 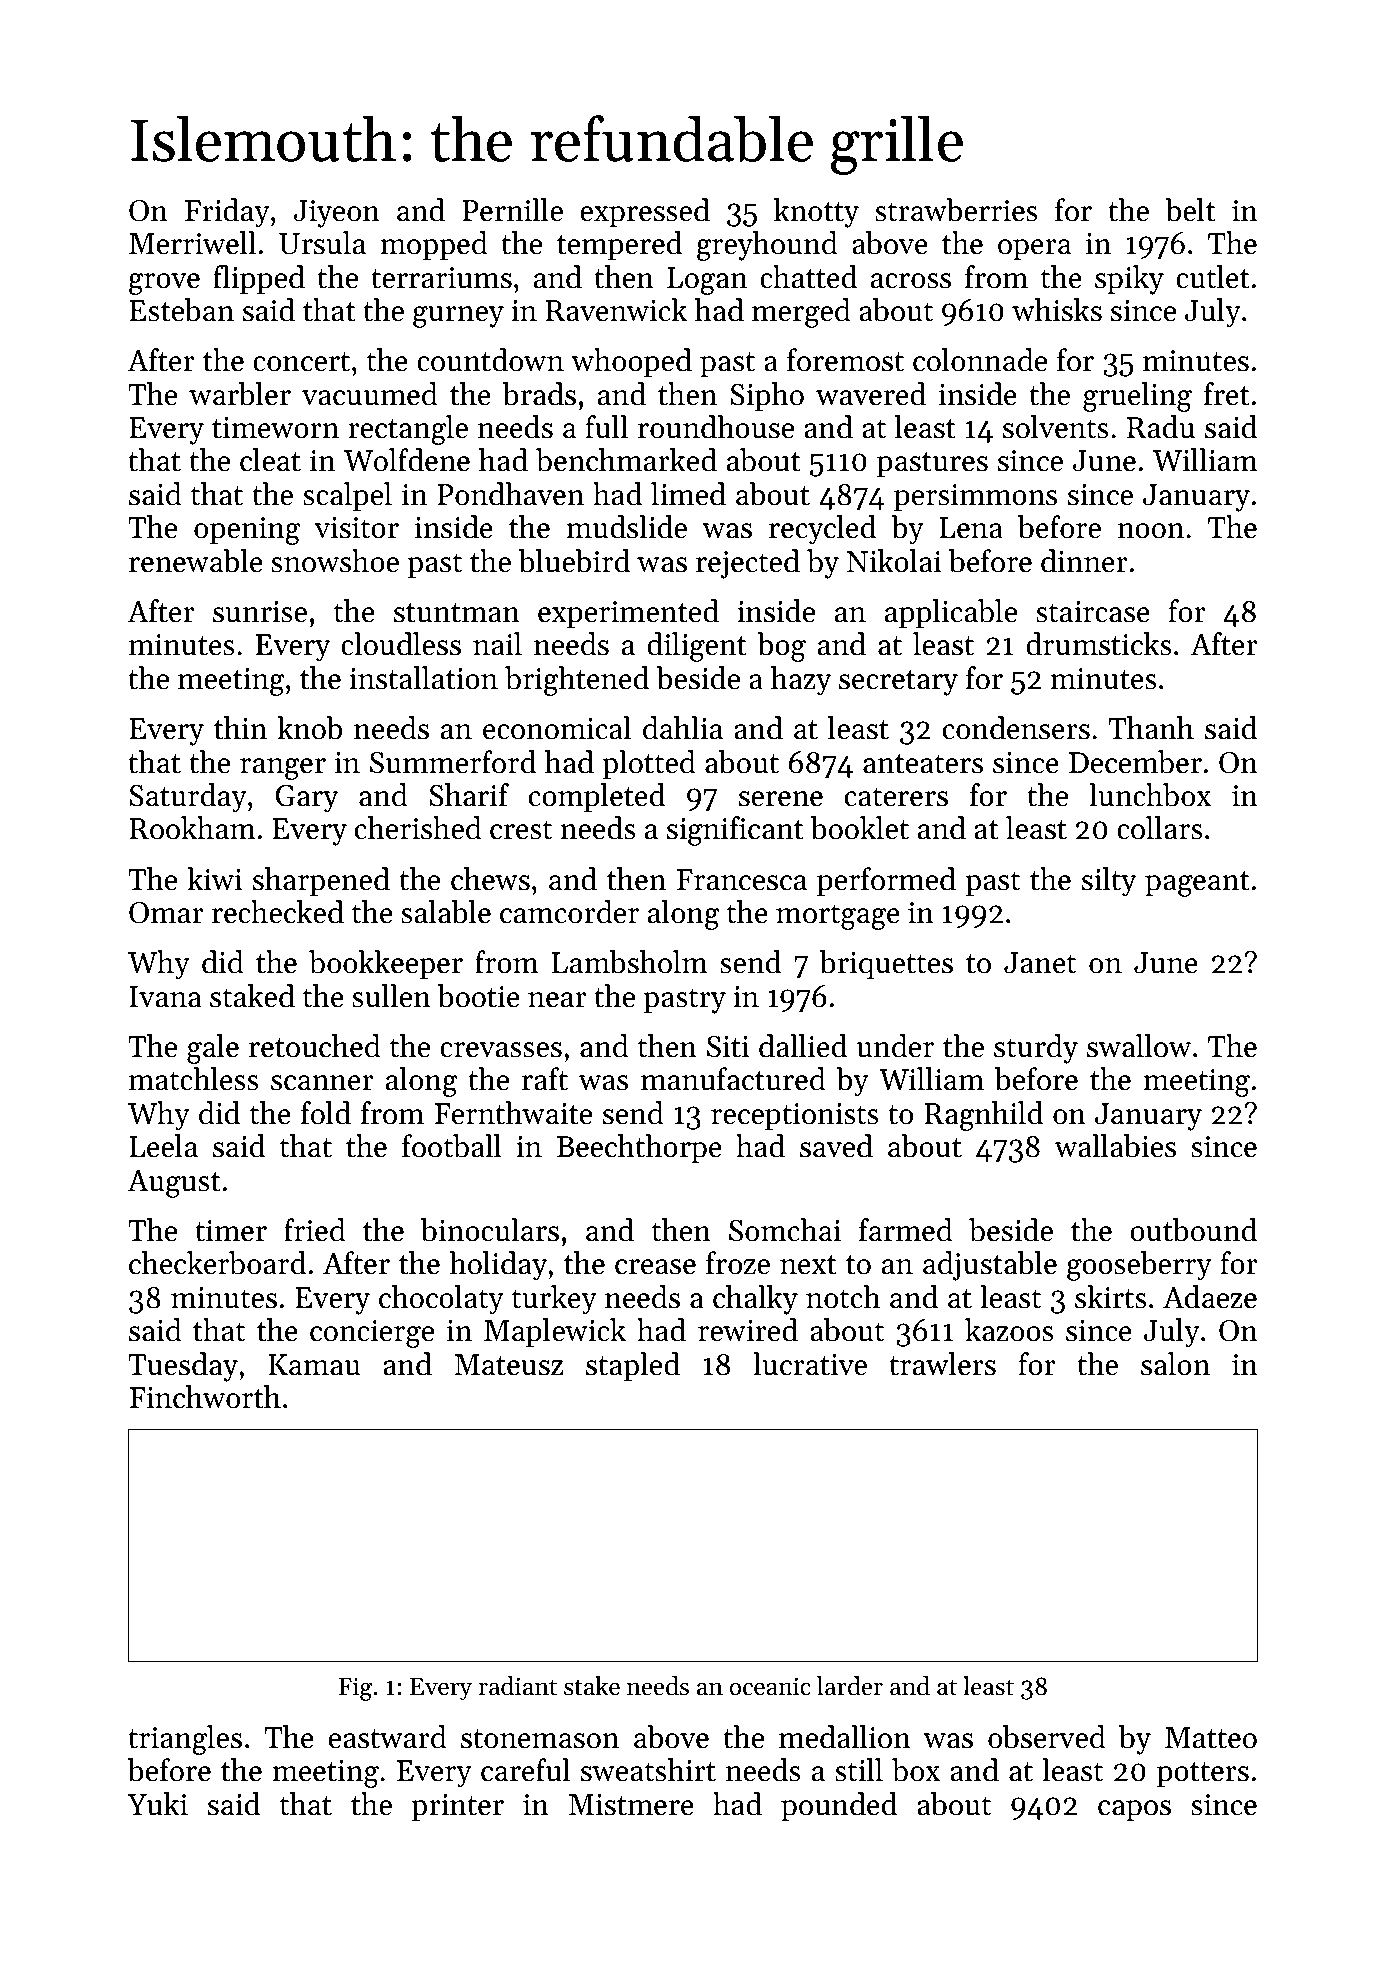 I want to click on Mateusz, so click(x=508, y=1365).
